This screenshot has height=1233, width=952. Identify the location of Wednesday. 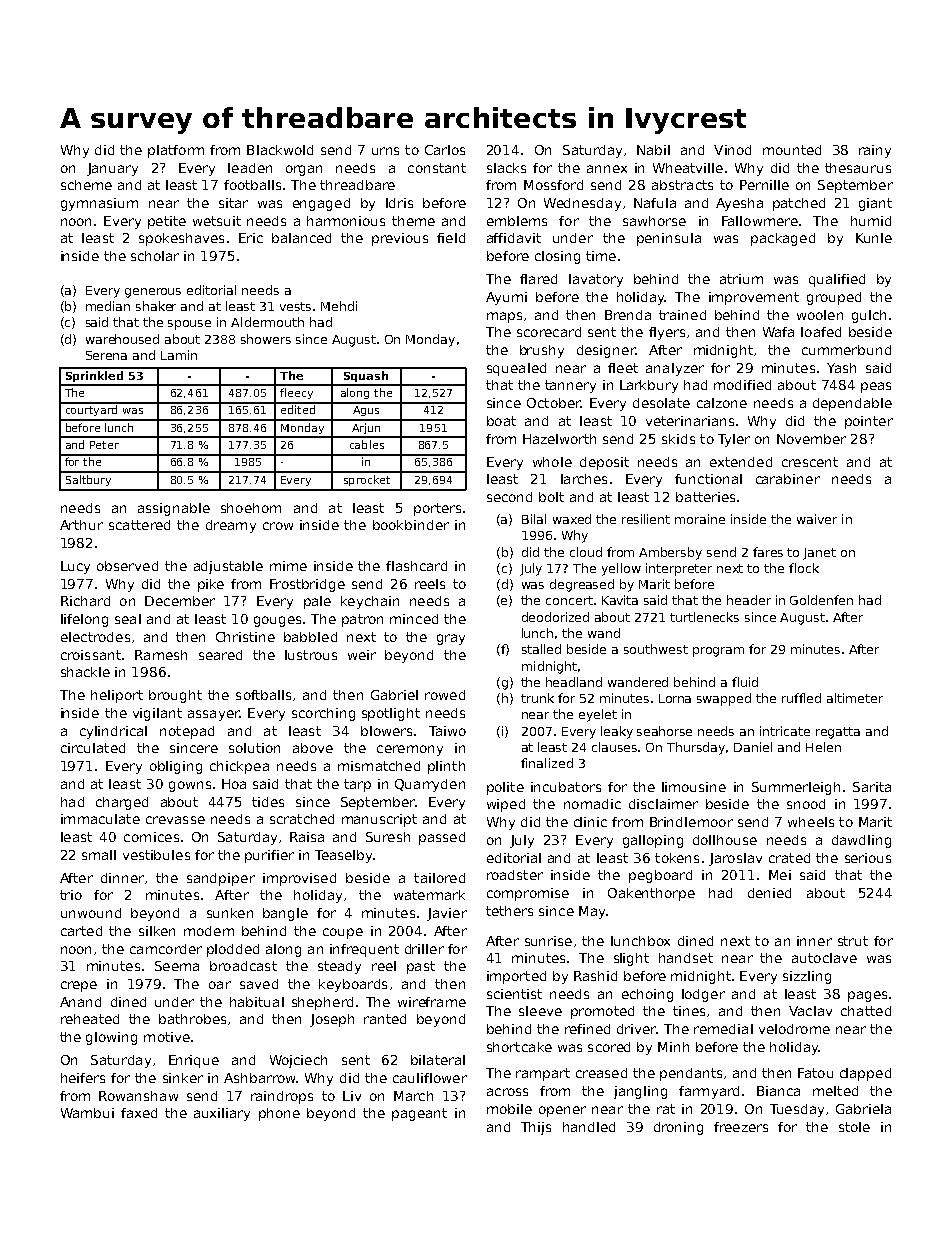
(582, 204).
